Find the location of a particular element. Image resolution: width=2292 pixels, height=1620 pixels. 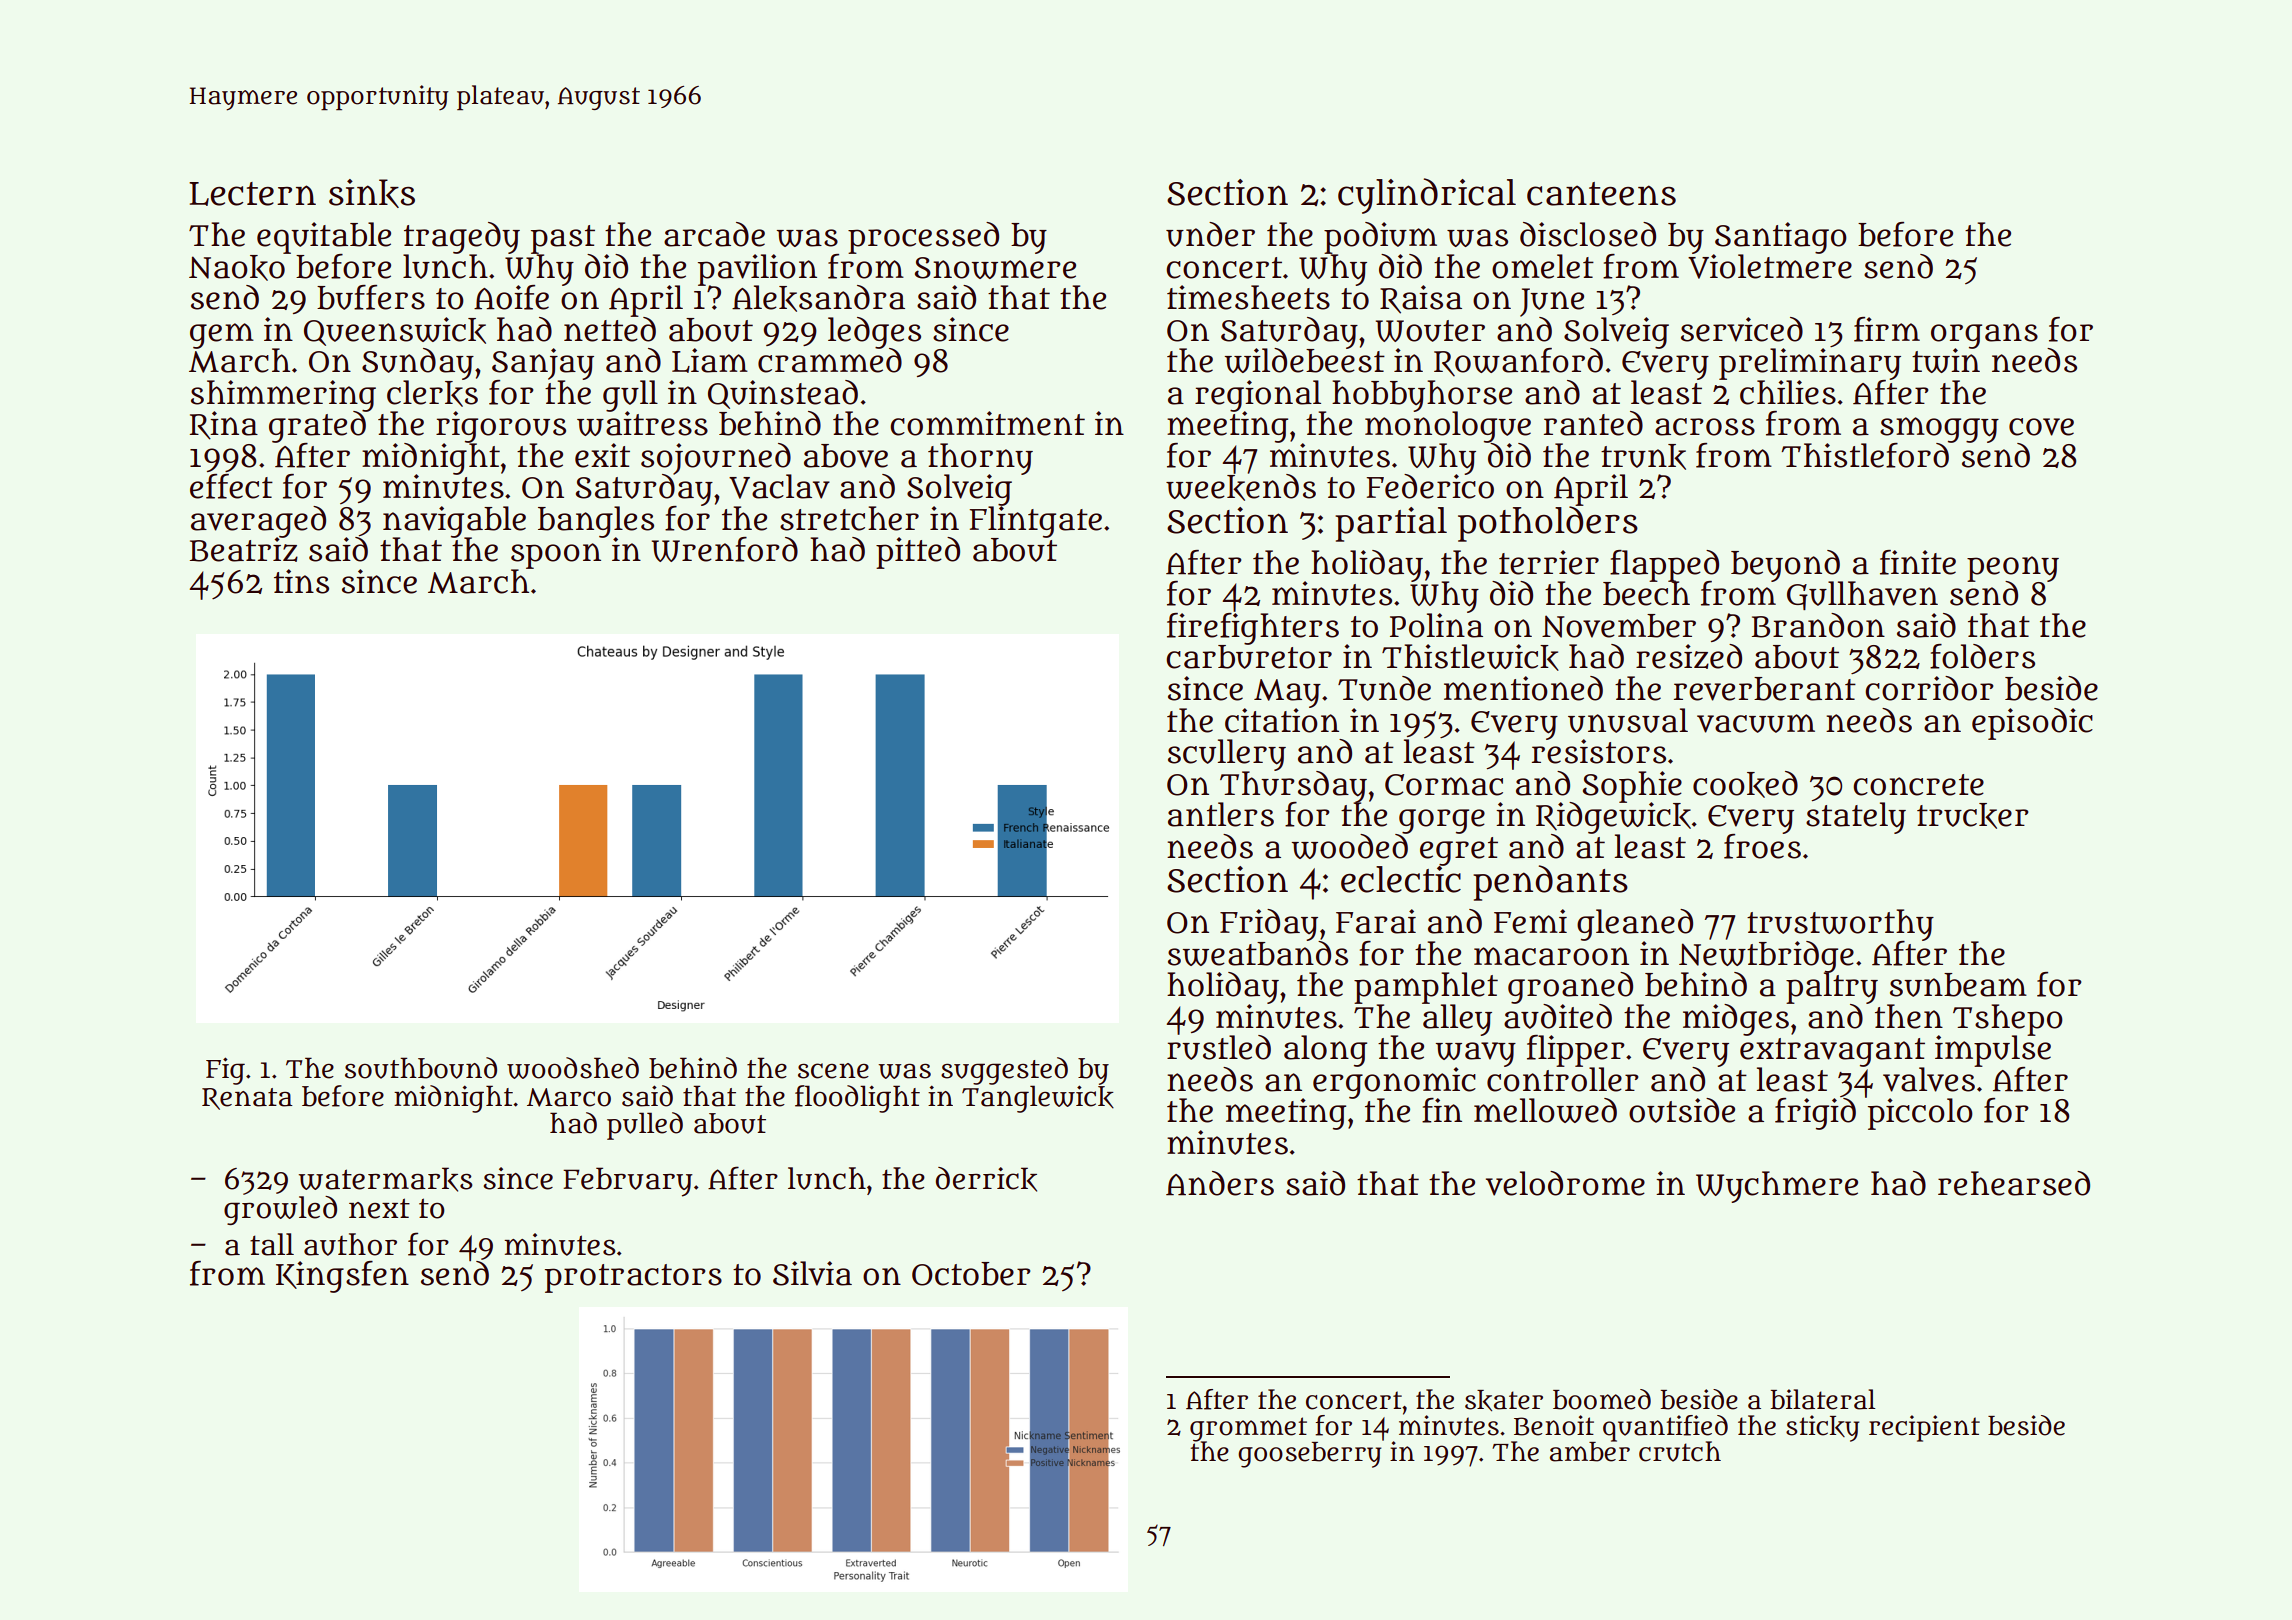

arcade is located at coordinates (714, 234).
